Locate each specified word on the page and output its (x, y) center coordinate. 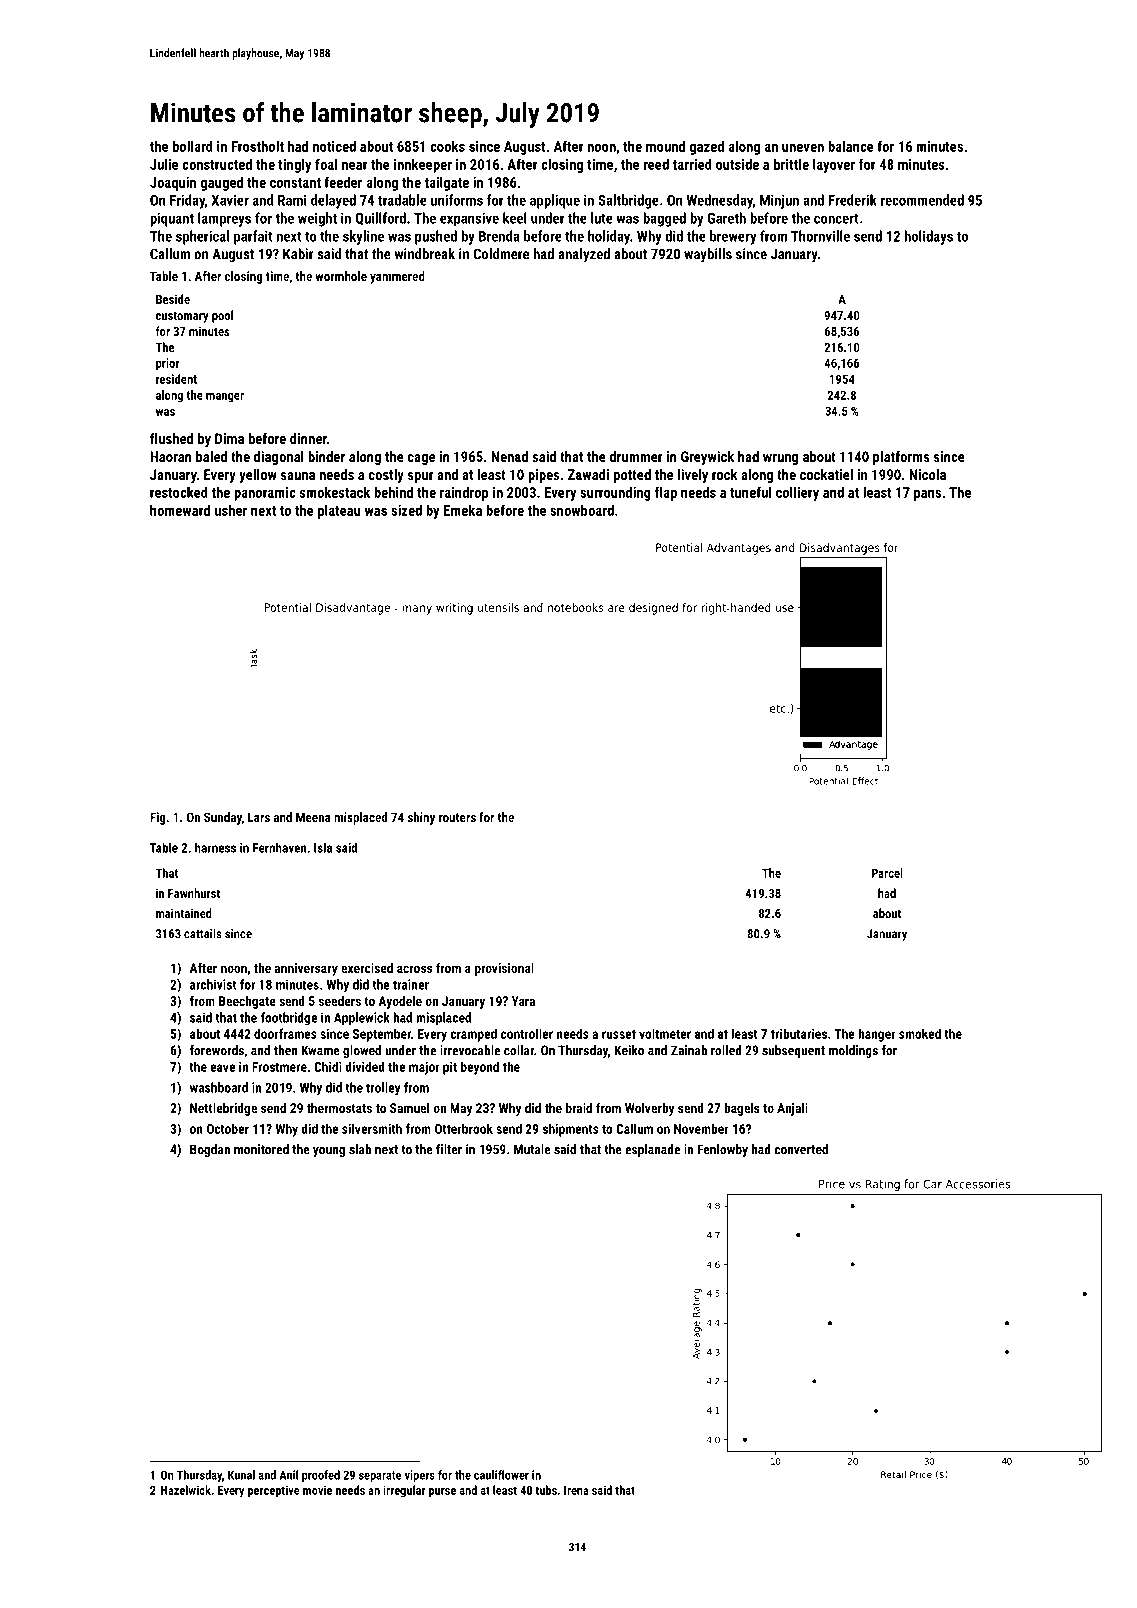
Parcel (887, 873)
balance (851, 146)
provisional (504, 969)
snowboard (582, 510)
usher (231, 510)
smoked (920, 1033)
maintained (184, 913)
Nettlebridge (223, 1109)
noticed (334, 146)
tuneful (750, 492)
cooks (447, 146)
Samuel (409, 1108)
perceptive (274, 1491)
